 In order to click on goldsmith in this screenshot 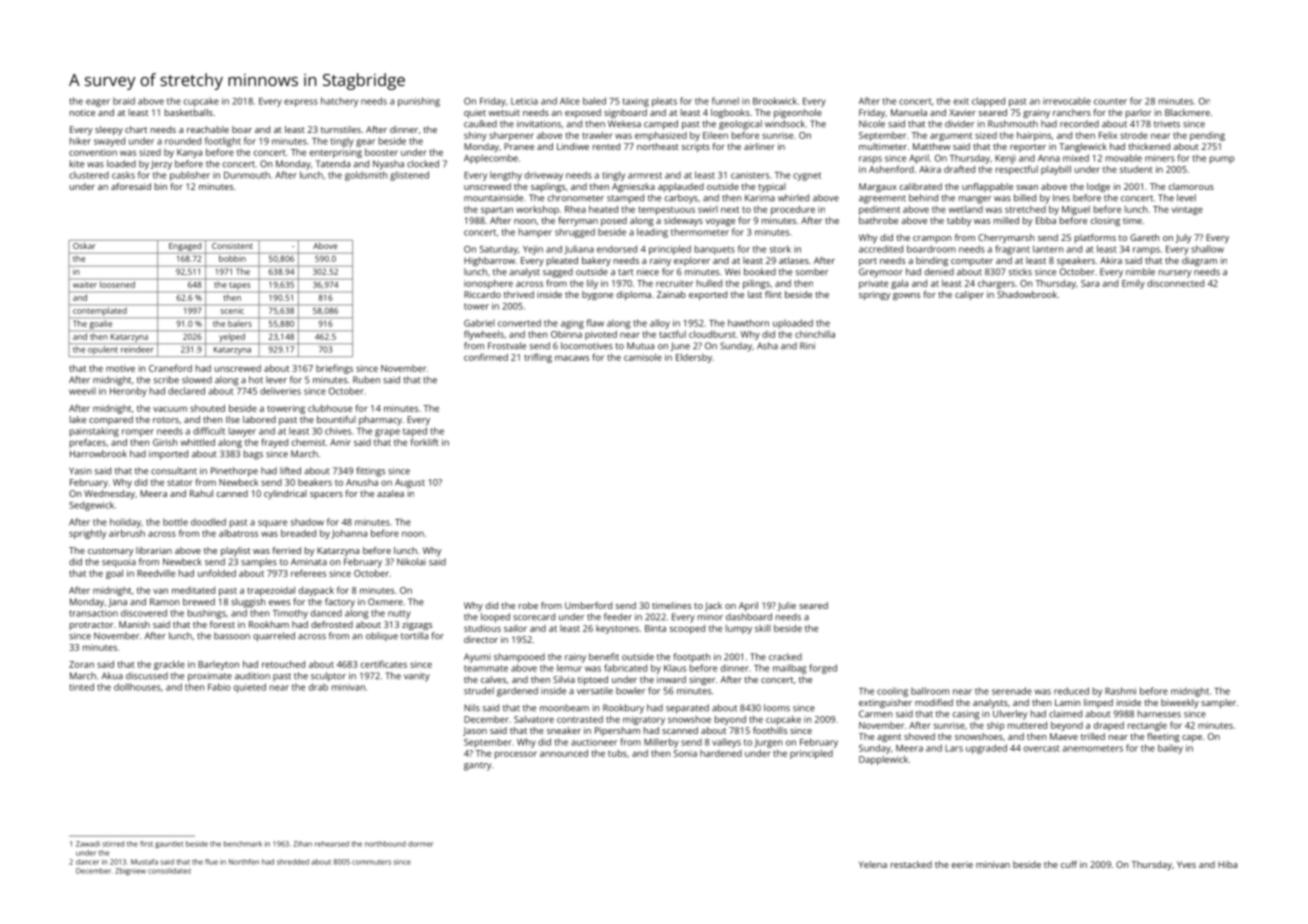, I will do `click(366, 176)`.
